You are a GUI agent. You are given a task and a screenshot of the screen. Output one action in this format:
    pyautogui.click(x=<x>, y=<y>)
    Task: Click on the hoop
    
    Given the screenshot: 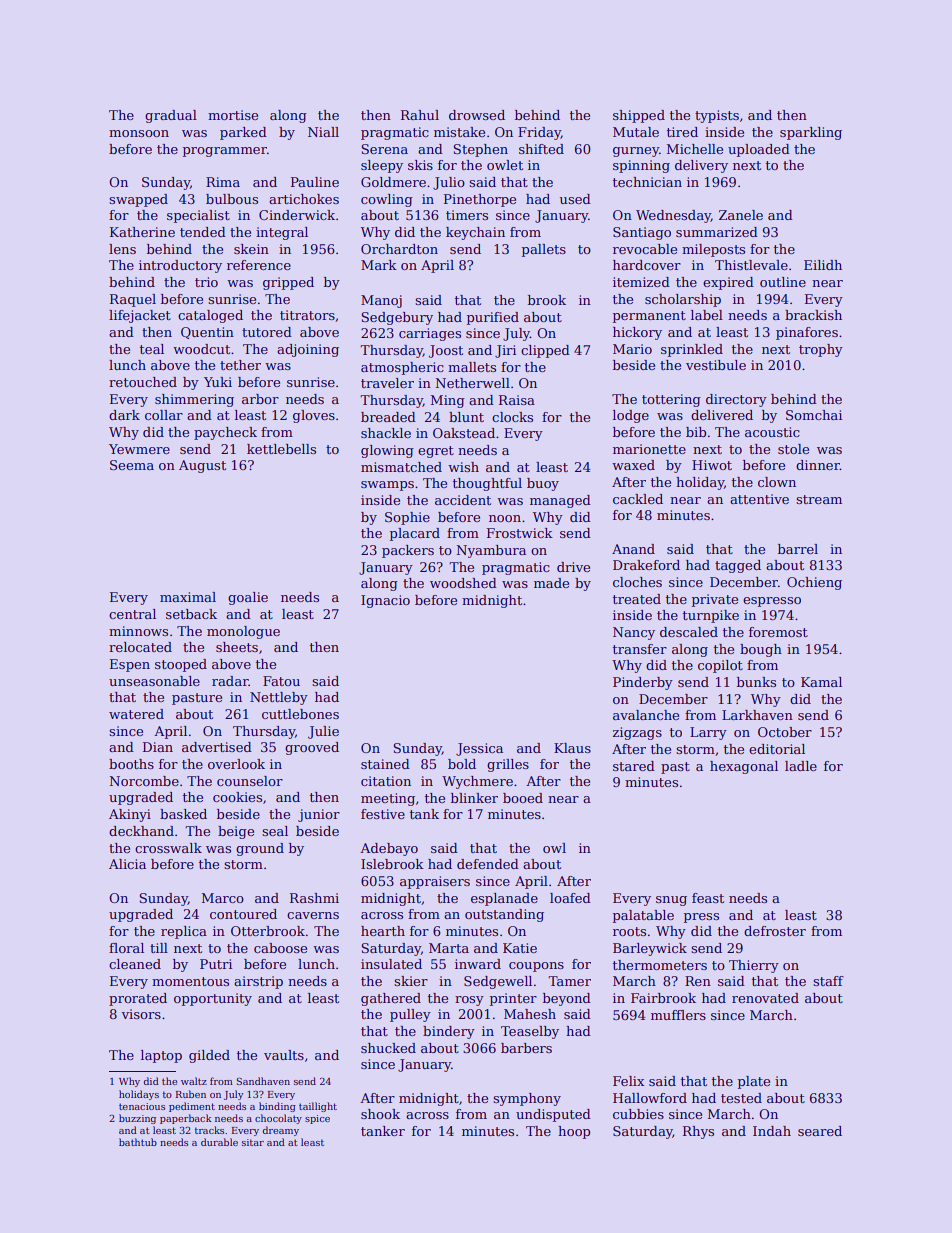 What is the action you would take?
    pyautogui.click(x=574, y=1132)
